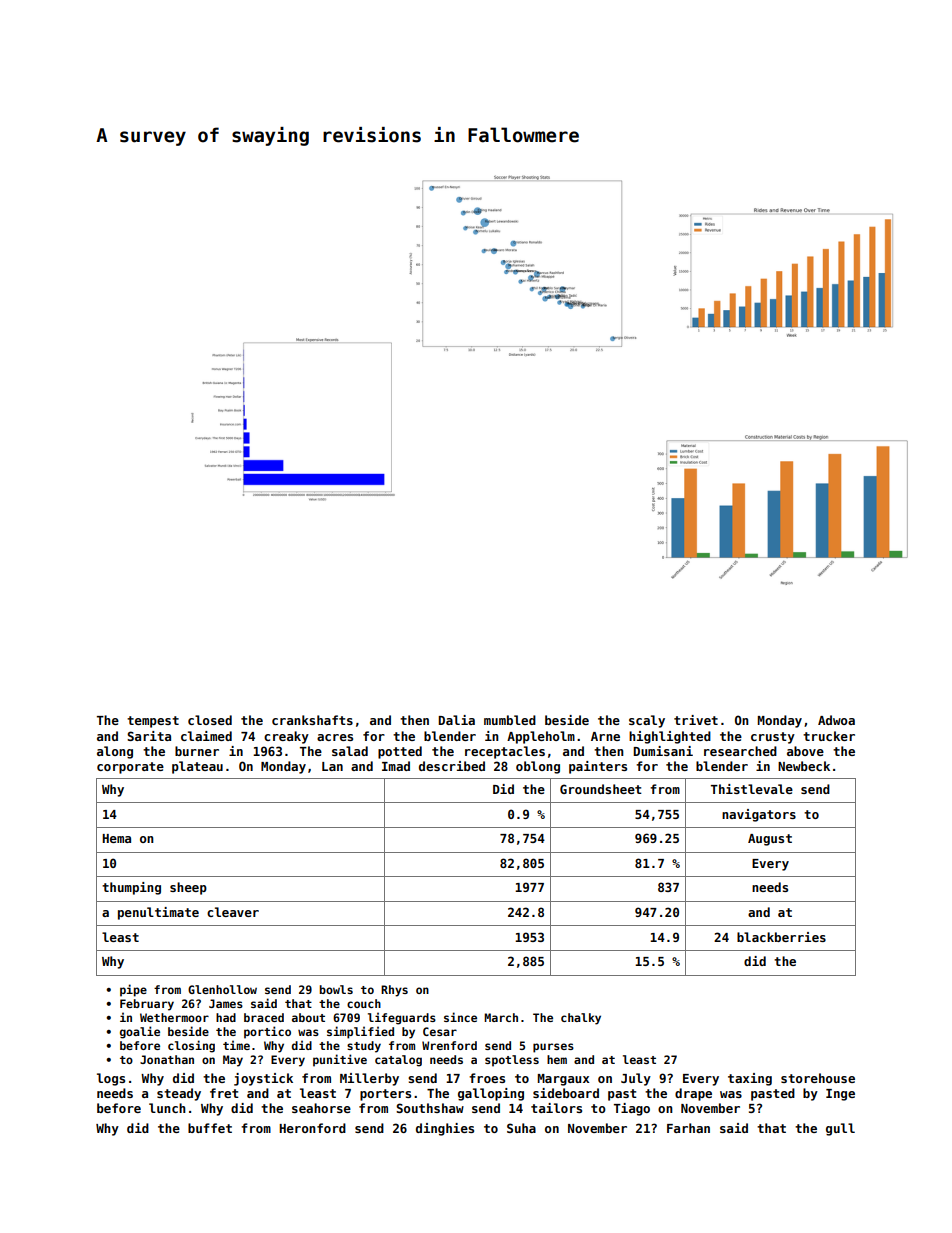 The image size is (952, 1233). I want to click on Wrenford, so click(449, 1045).
